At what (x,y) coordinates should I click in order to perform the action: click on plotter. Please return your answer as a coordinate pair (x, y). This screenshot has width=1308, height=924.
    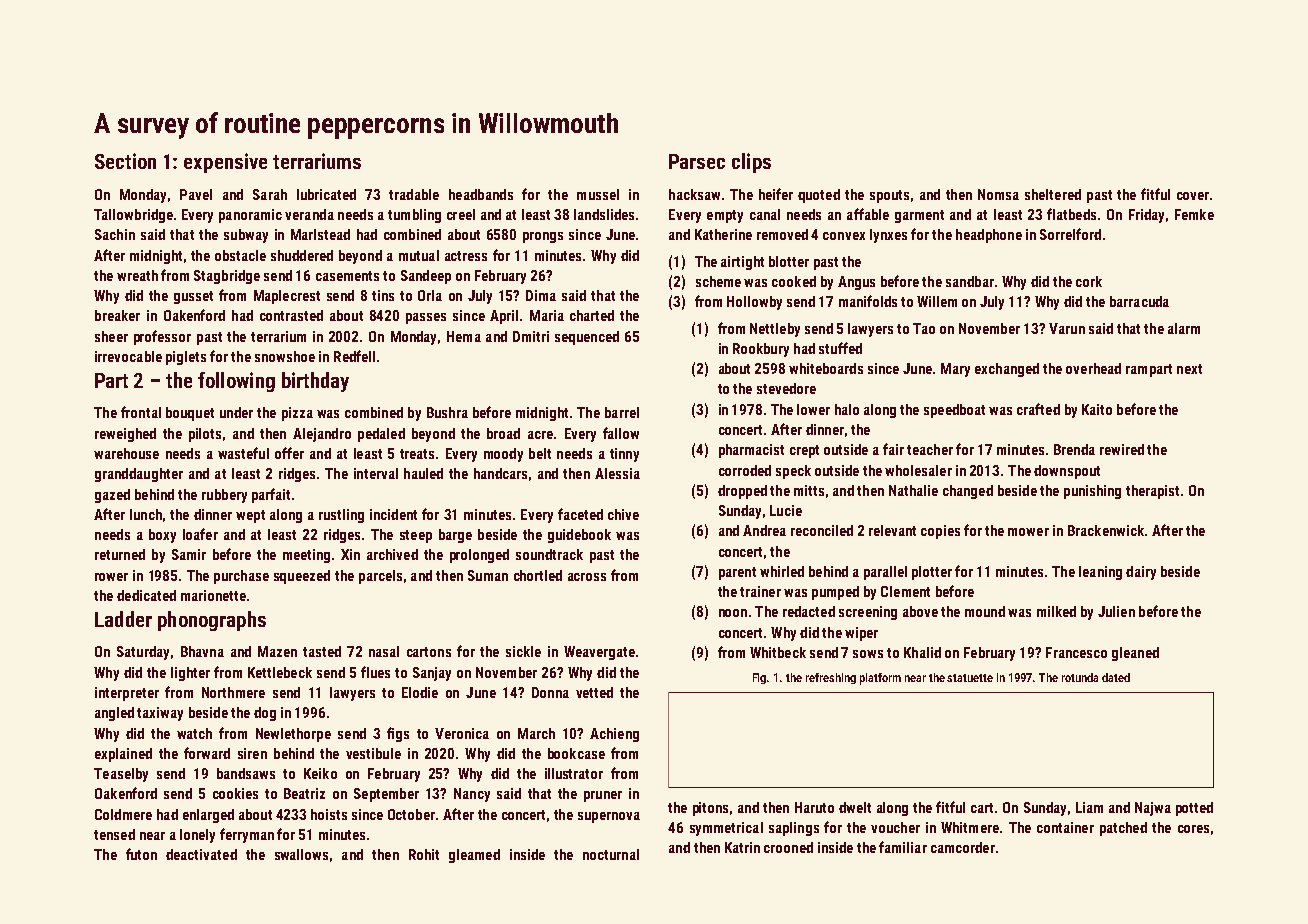
    Looking at the image, I should click on (932, 573).
